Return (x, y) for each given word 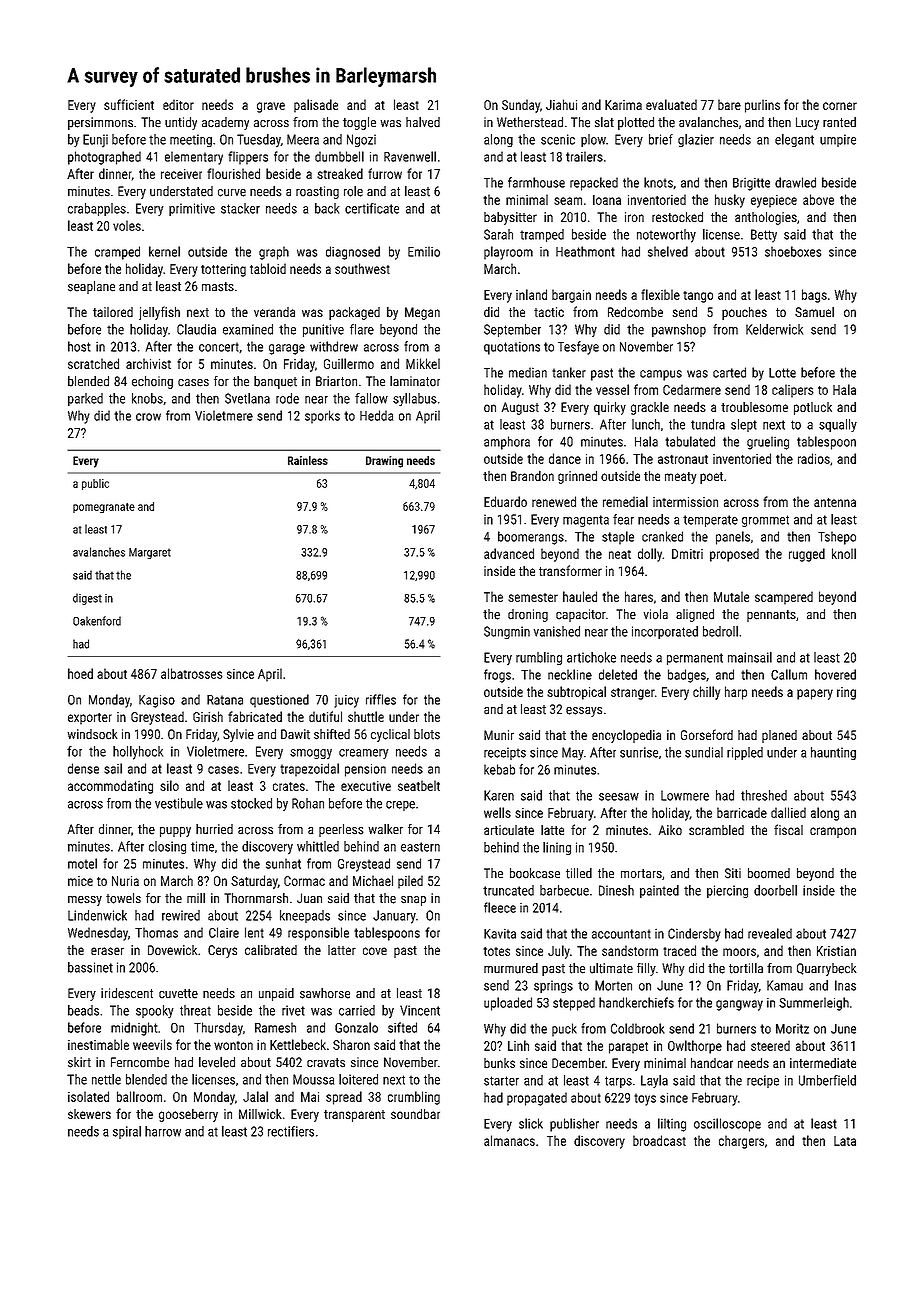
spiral (127, 1132)
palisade (316, 106)
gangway (739, 1005)
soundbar (415, 1114)
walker (385, 829)
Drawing (384, 462)
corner (840, 106)
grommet (765, 521)
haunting (833, 753)
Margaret (150, 553)
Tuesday (259, 141)
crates (289, 786)
